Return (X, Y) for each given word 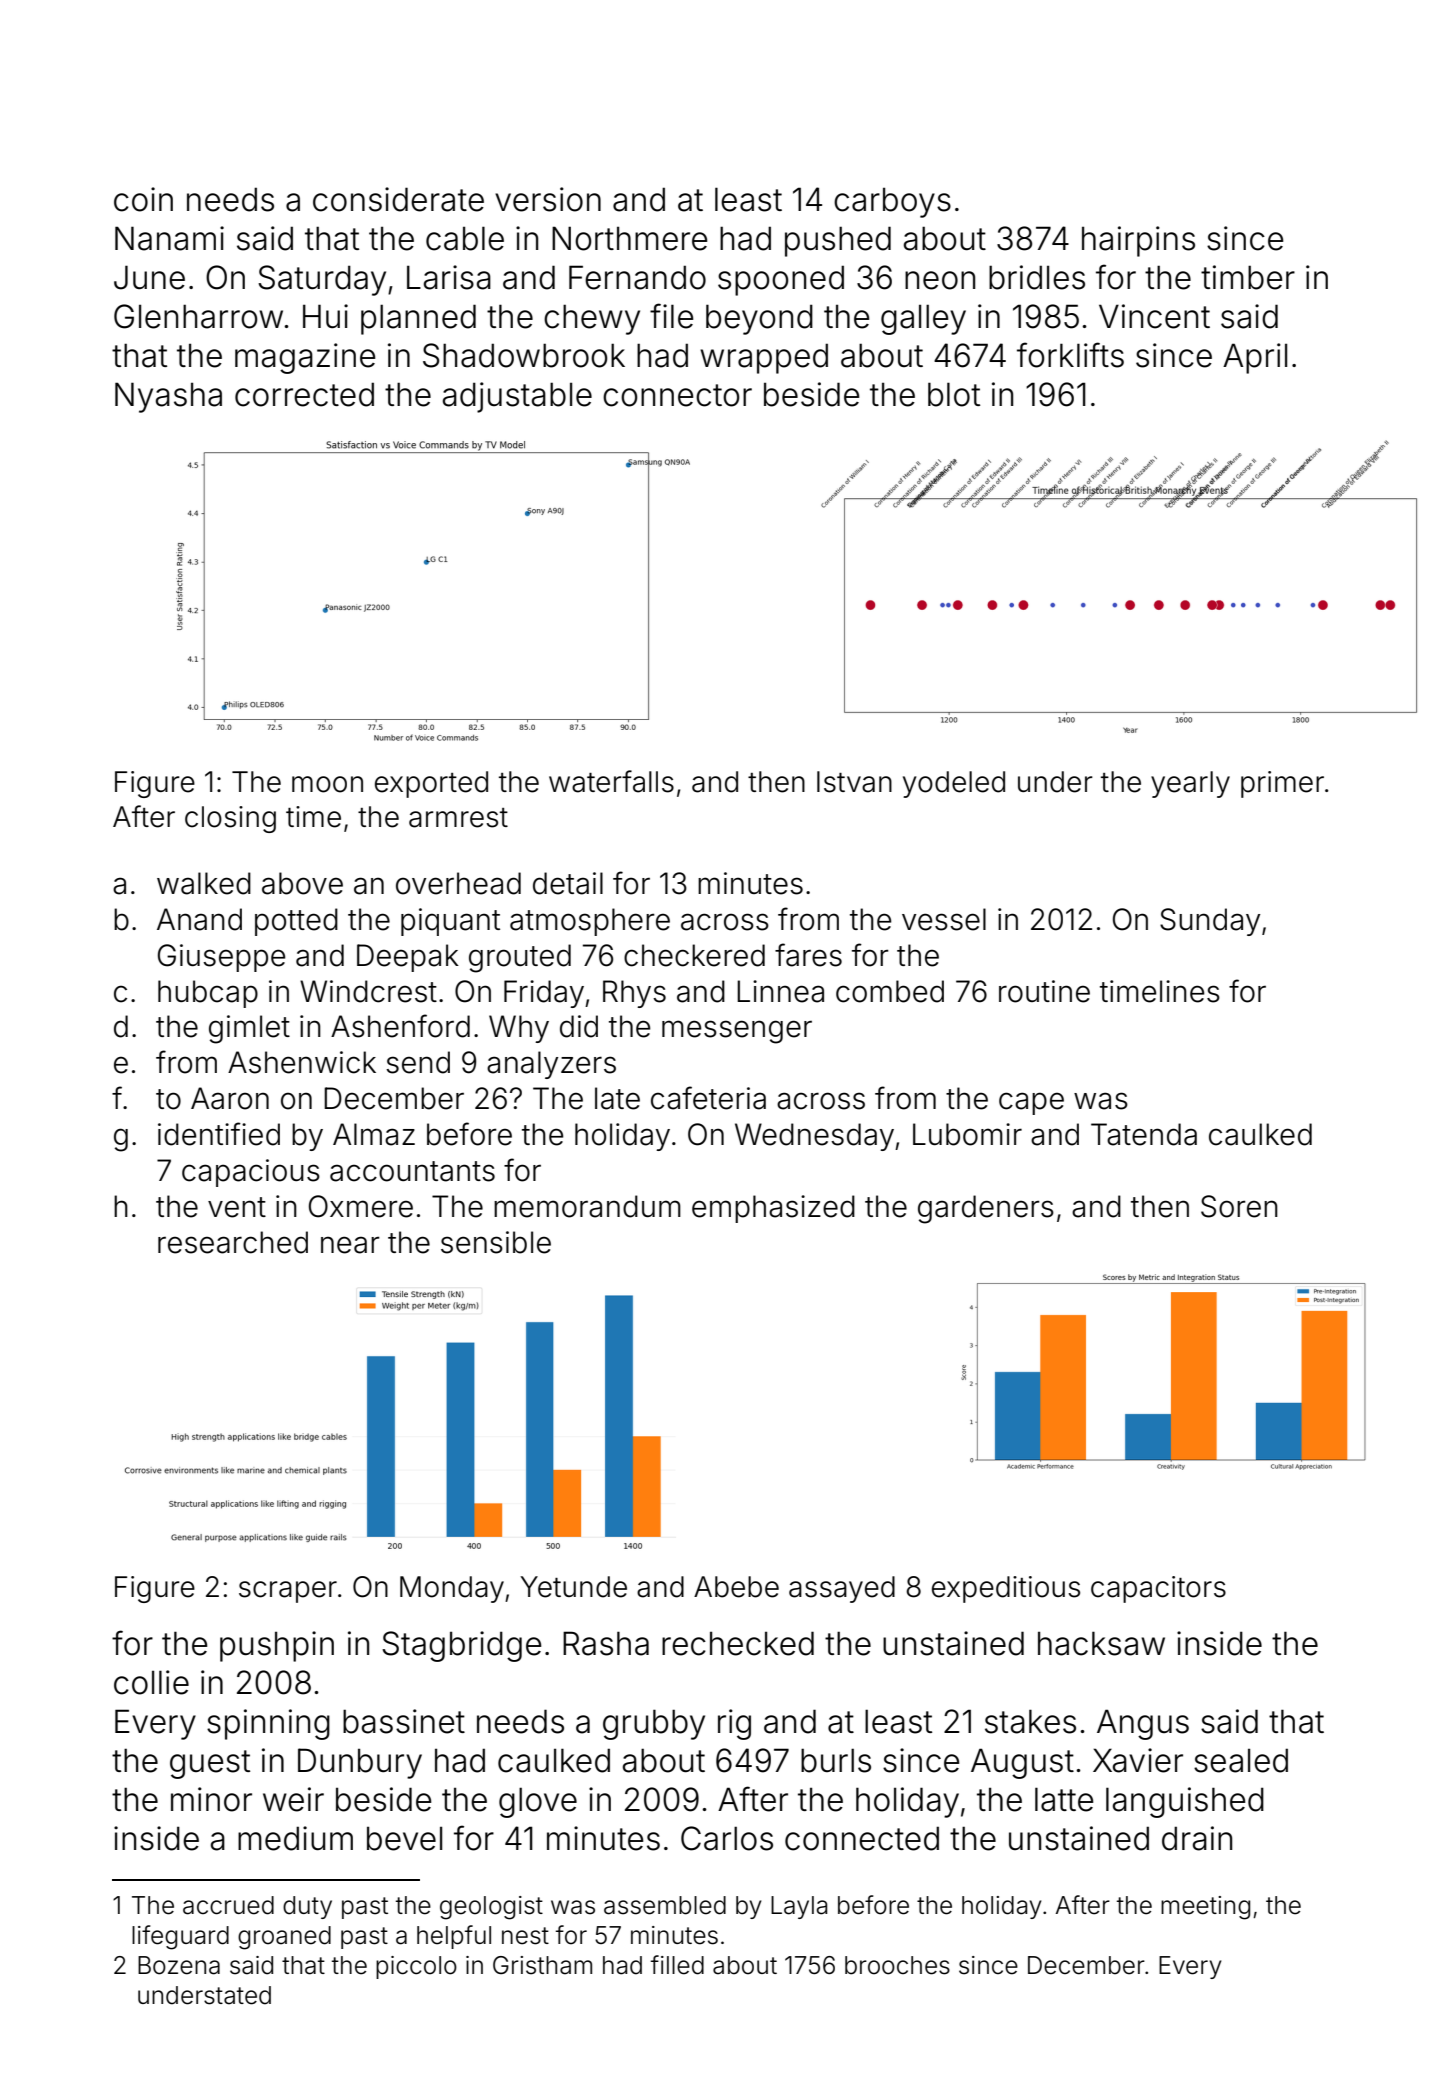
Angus (1143, 1724)
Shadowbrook (524, 355)
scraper (288, 1592)
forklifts (1070, 355)
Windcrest (368, 991)
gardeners (986, 1209)
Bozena (179, 1965)
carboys (892, 203)
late (617, 1098)
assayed (842, 1589)
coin (143, 199)
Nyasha (168, 397)
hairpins (1138, 241)
